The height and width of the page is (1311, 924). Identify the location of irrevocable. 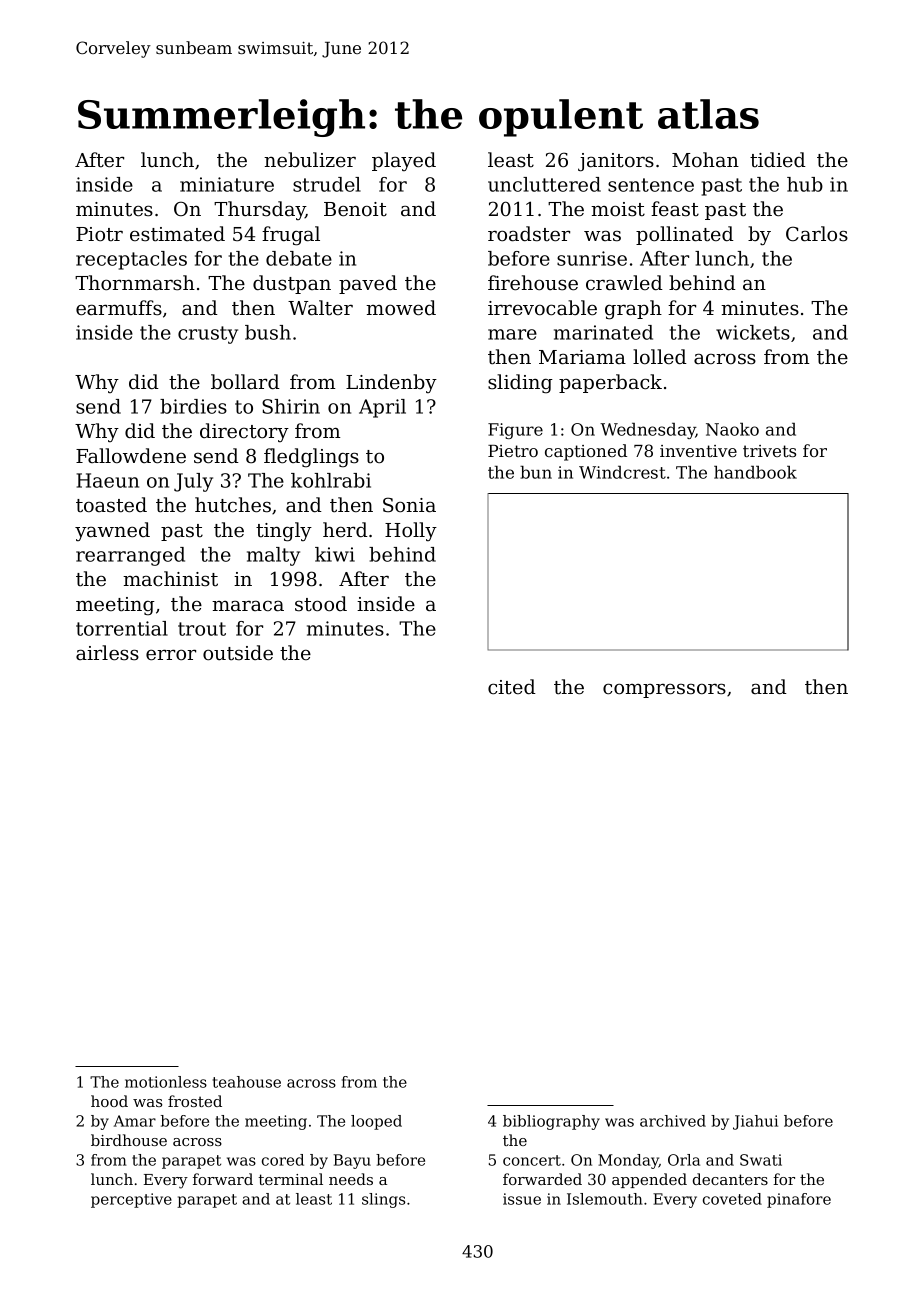
(542, 308).
